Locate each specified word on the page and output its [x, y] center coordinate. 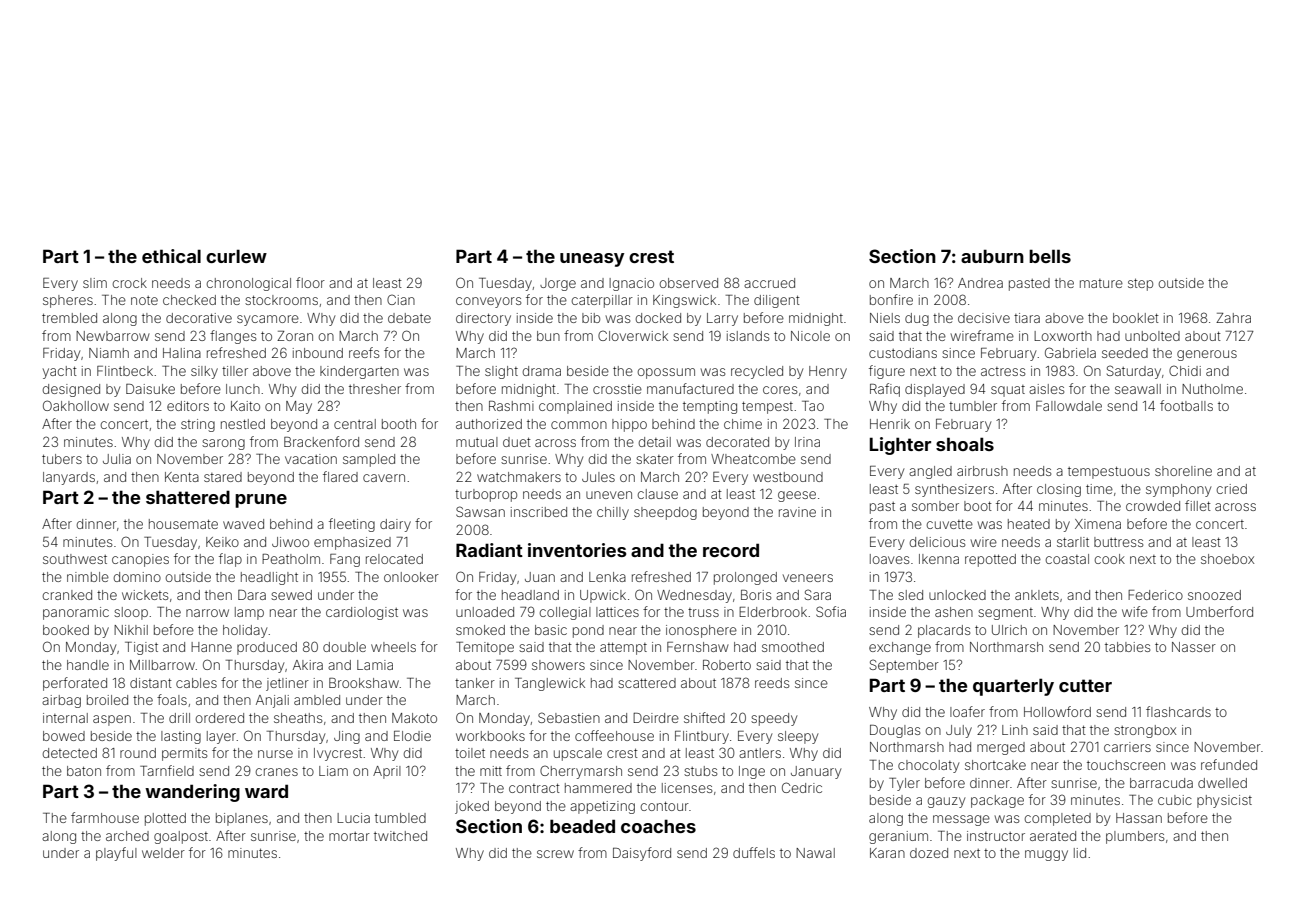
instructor [996, 836]
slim [95, 283]
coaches [658, 826]
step [1140, 284]
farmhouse [105, 817]
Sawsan [480, 511]
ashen [954, 612]
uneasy [592, 260]
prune [261, 501]
